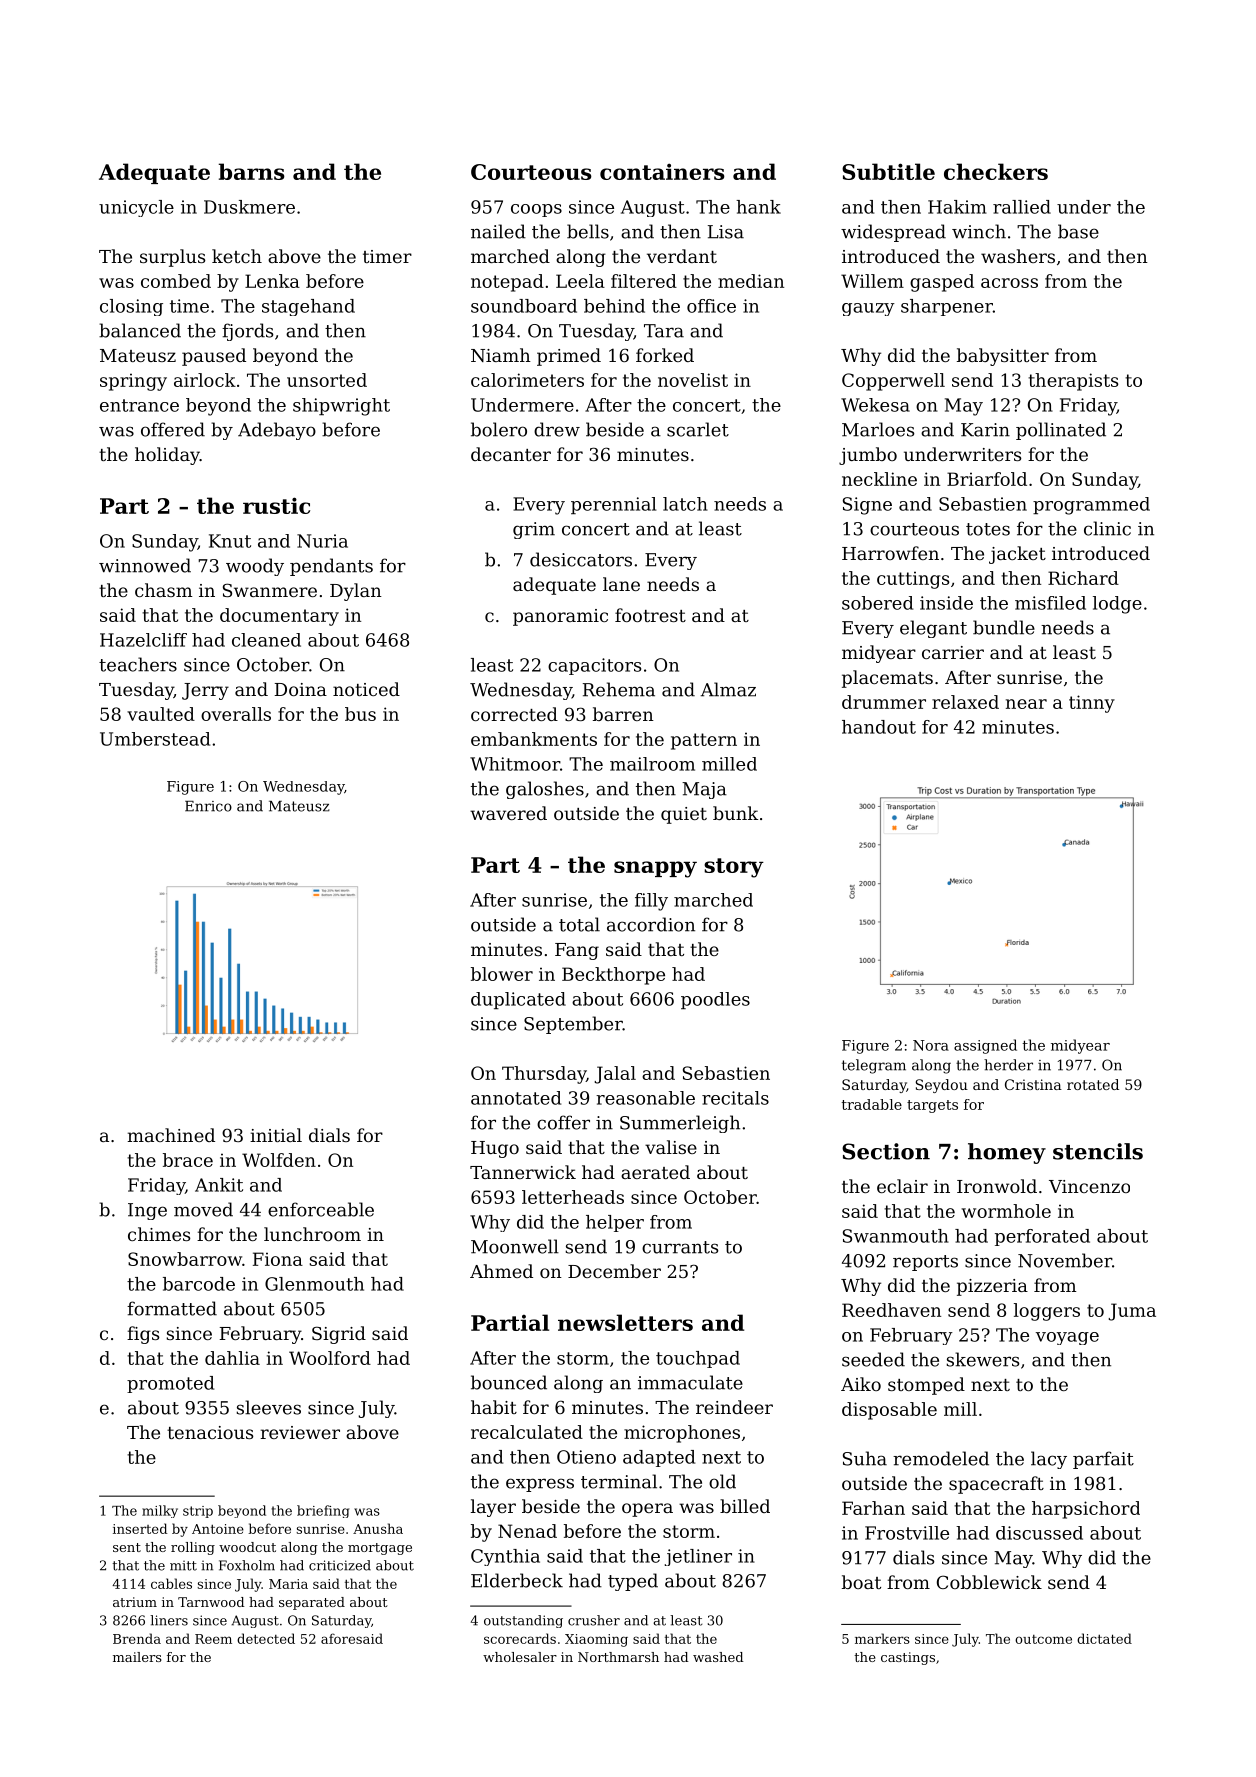 This page has width=1256, height=1777. What do you see at coordinates (276, 1135) in the page?
I see `initial` at bounding box center [276, 1135].
